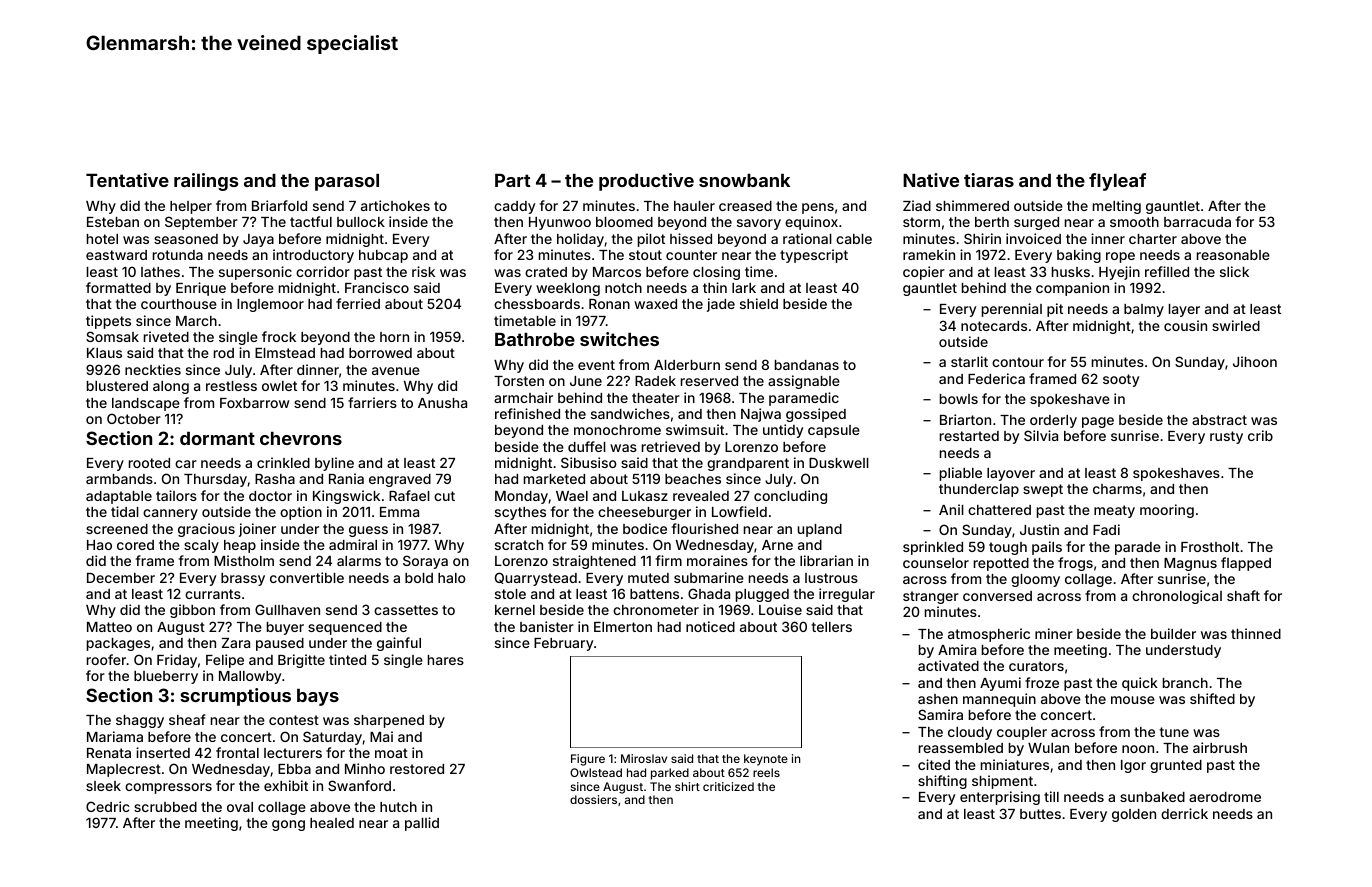  Describe the element at coordinates (1117, 182) in the document. I see `flyleaf` at that location.
